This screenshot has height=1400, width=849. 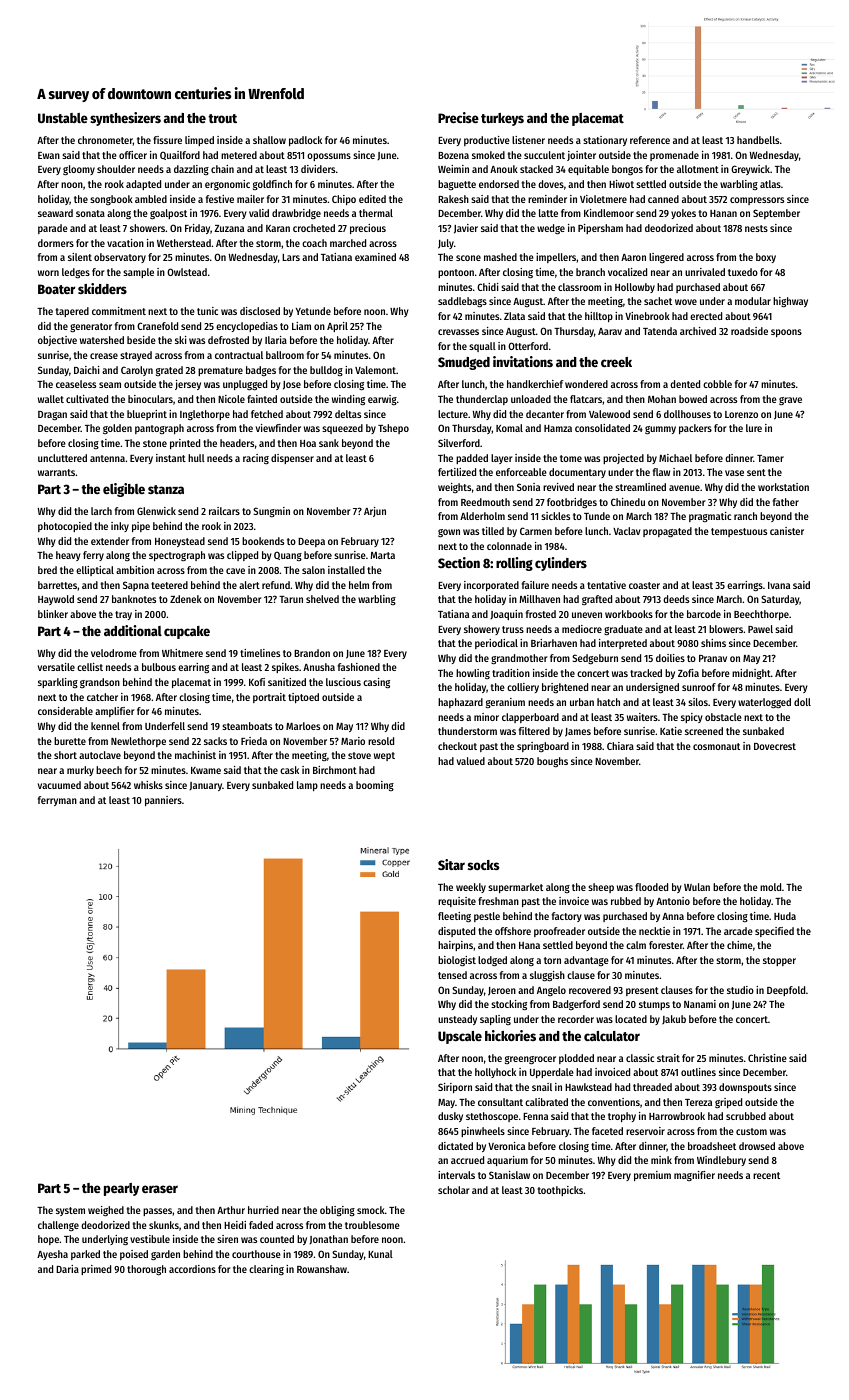 What do you see at coordinates (758, 140) in the screenshot?
I see `handbells` at bounding box center [758, 140].
